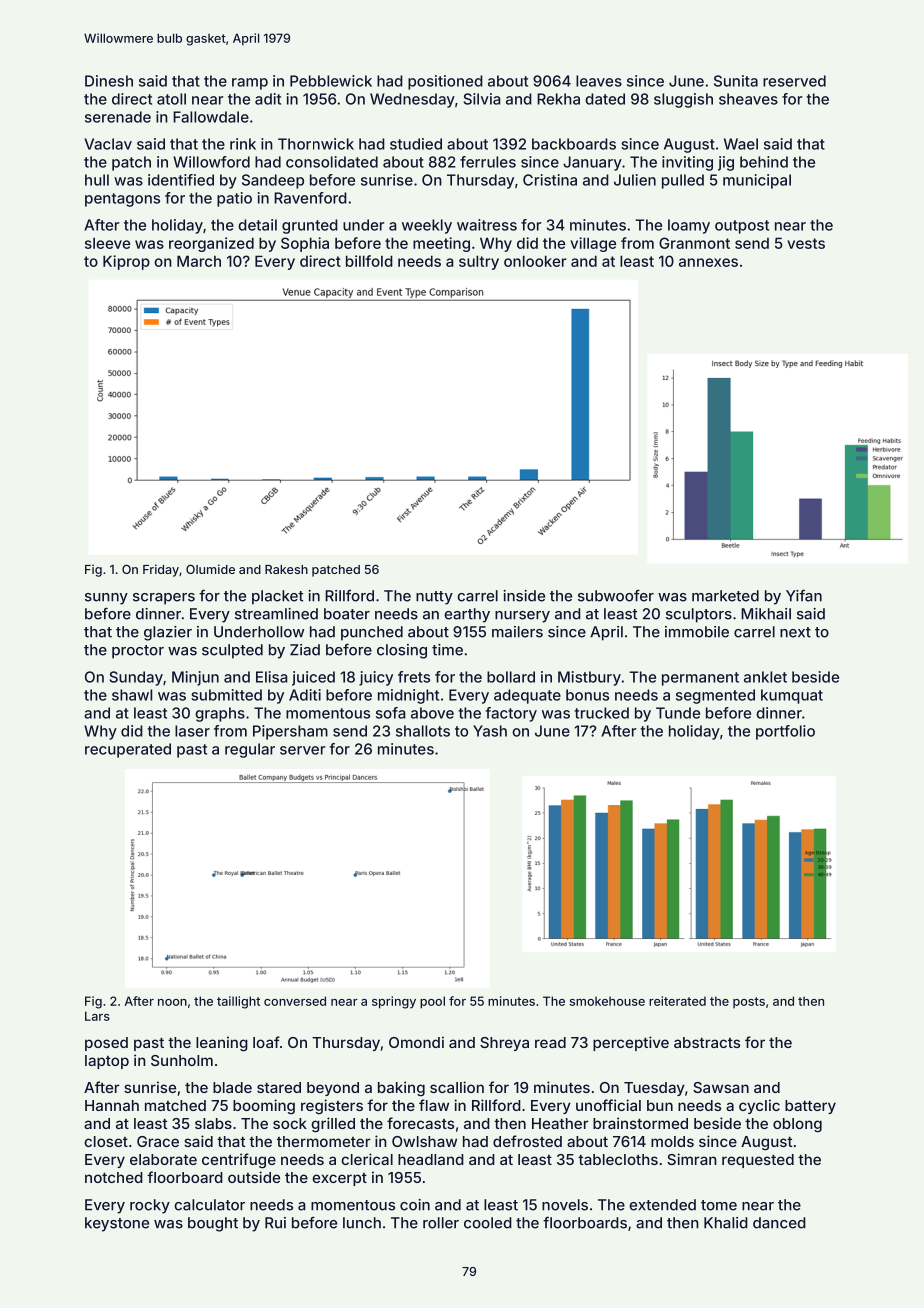 This screenshot has height=1308, width=924. Describe the element at coordinates (434, 598) in the screenshot. I see `nutty` at that location.
